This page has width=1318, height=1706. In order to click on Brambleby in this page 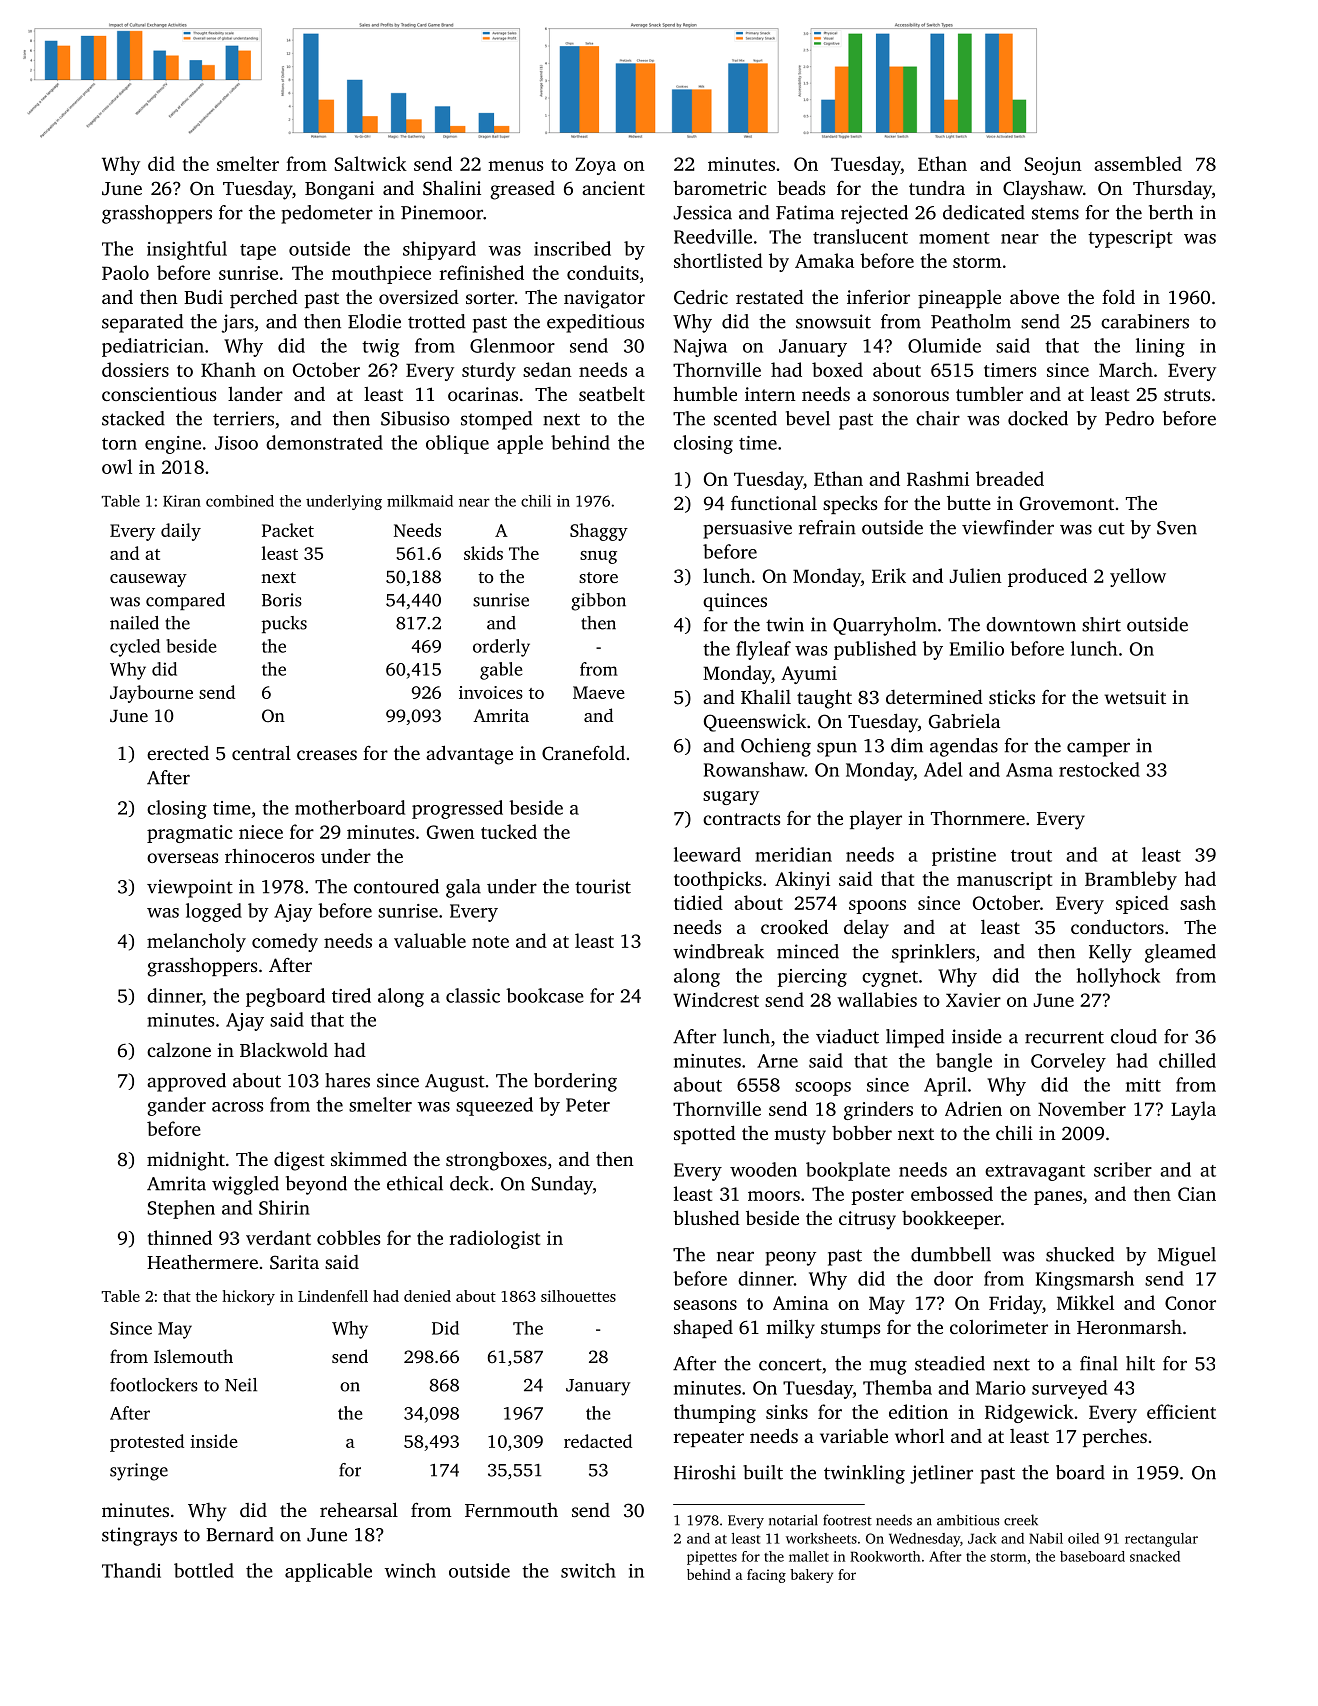, I will do `click(1131, 880)`.
